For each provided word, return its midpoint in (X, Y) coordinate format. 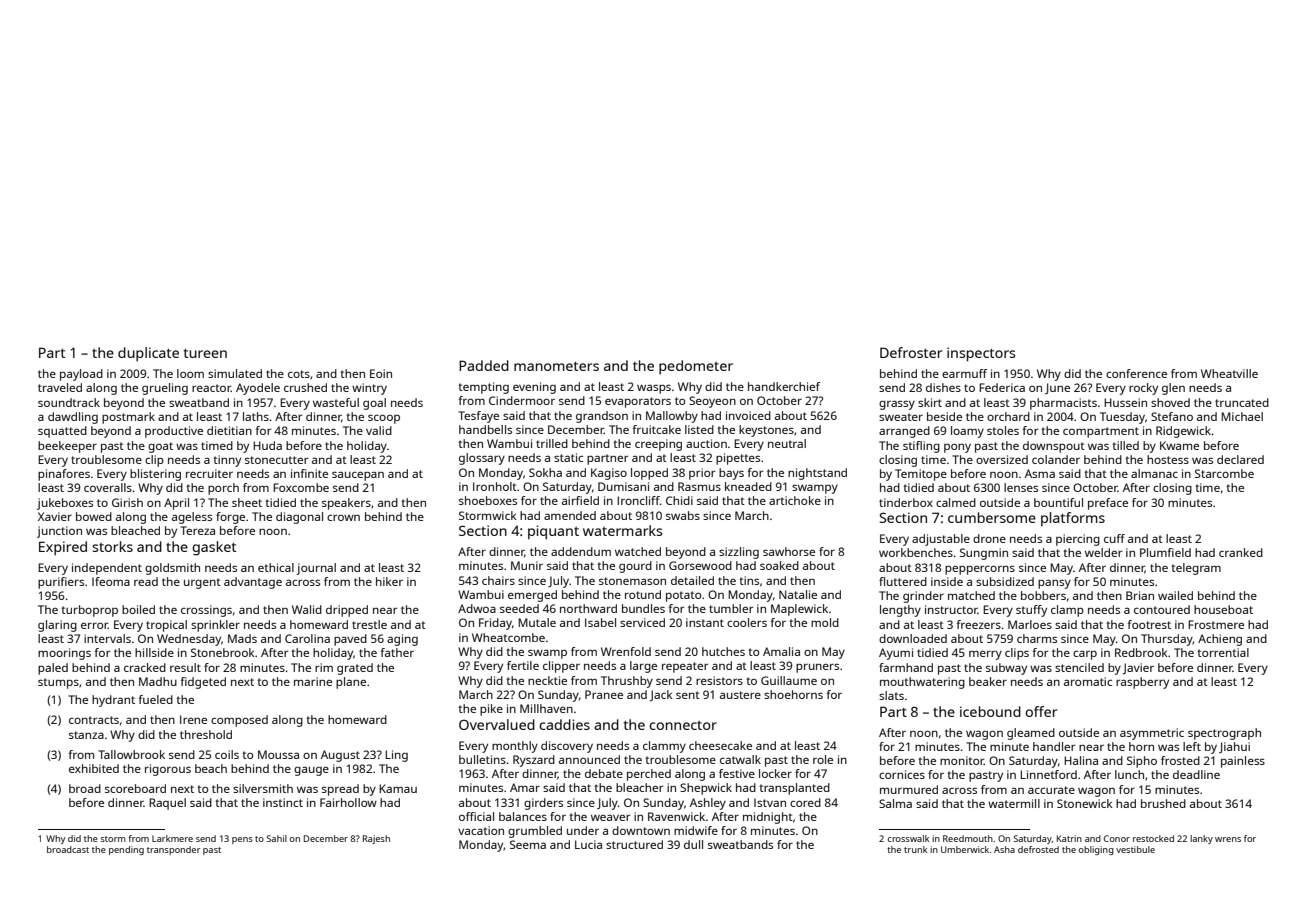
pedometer (696, 367)
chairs (498, 580)
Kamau (398, 788)
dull (693, 844)
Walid (307, 609)
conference (1136, 373)
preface (1108, 504)
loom (190, 373)
